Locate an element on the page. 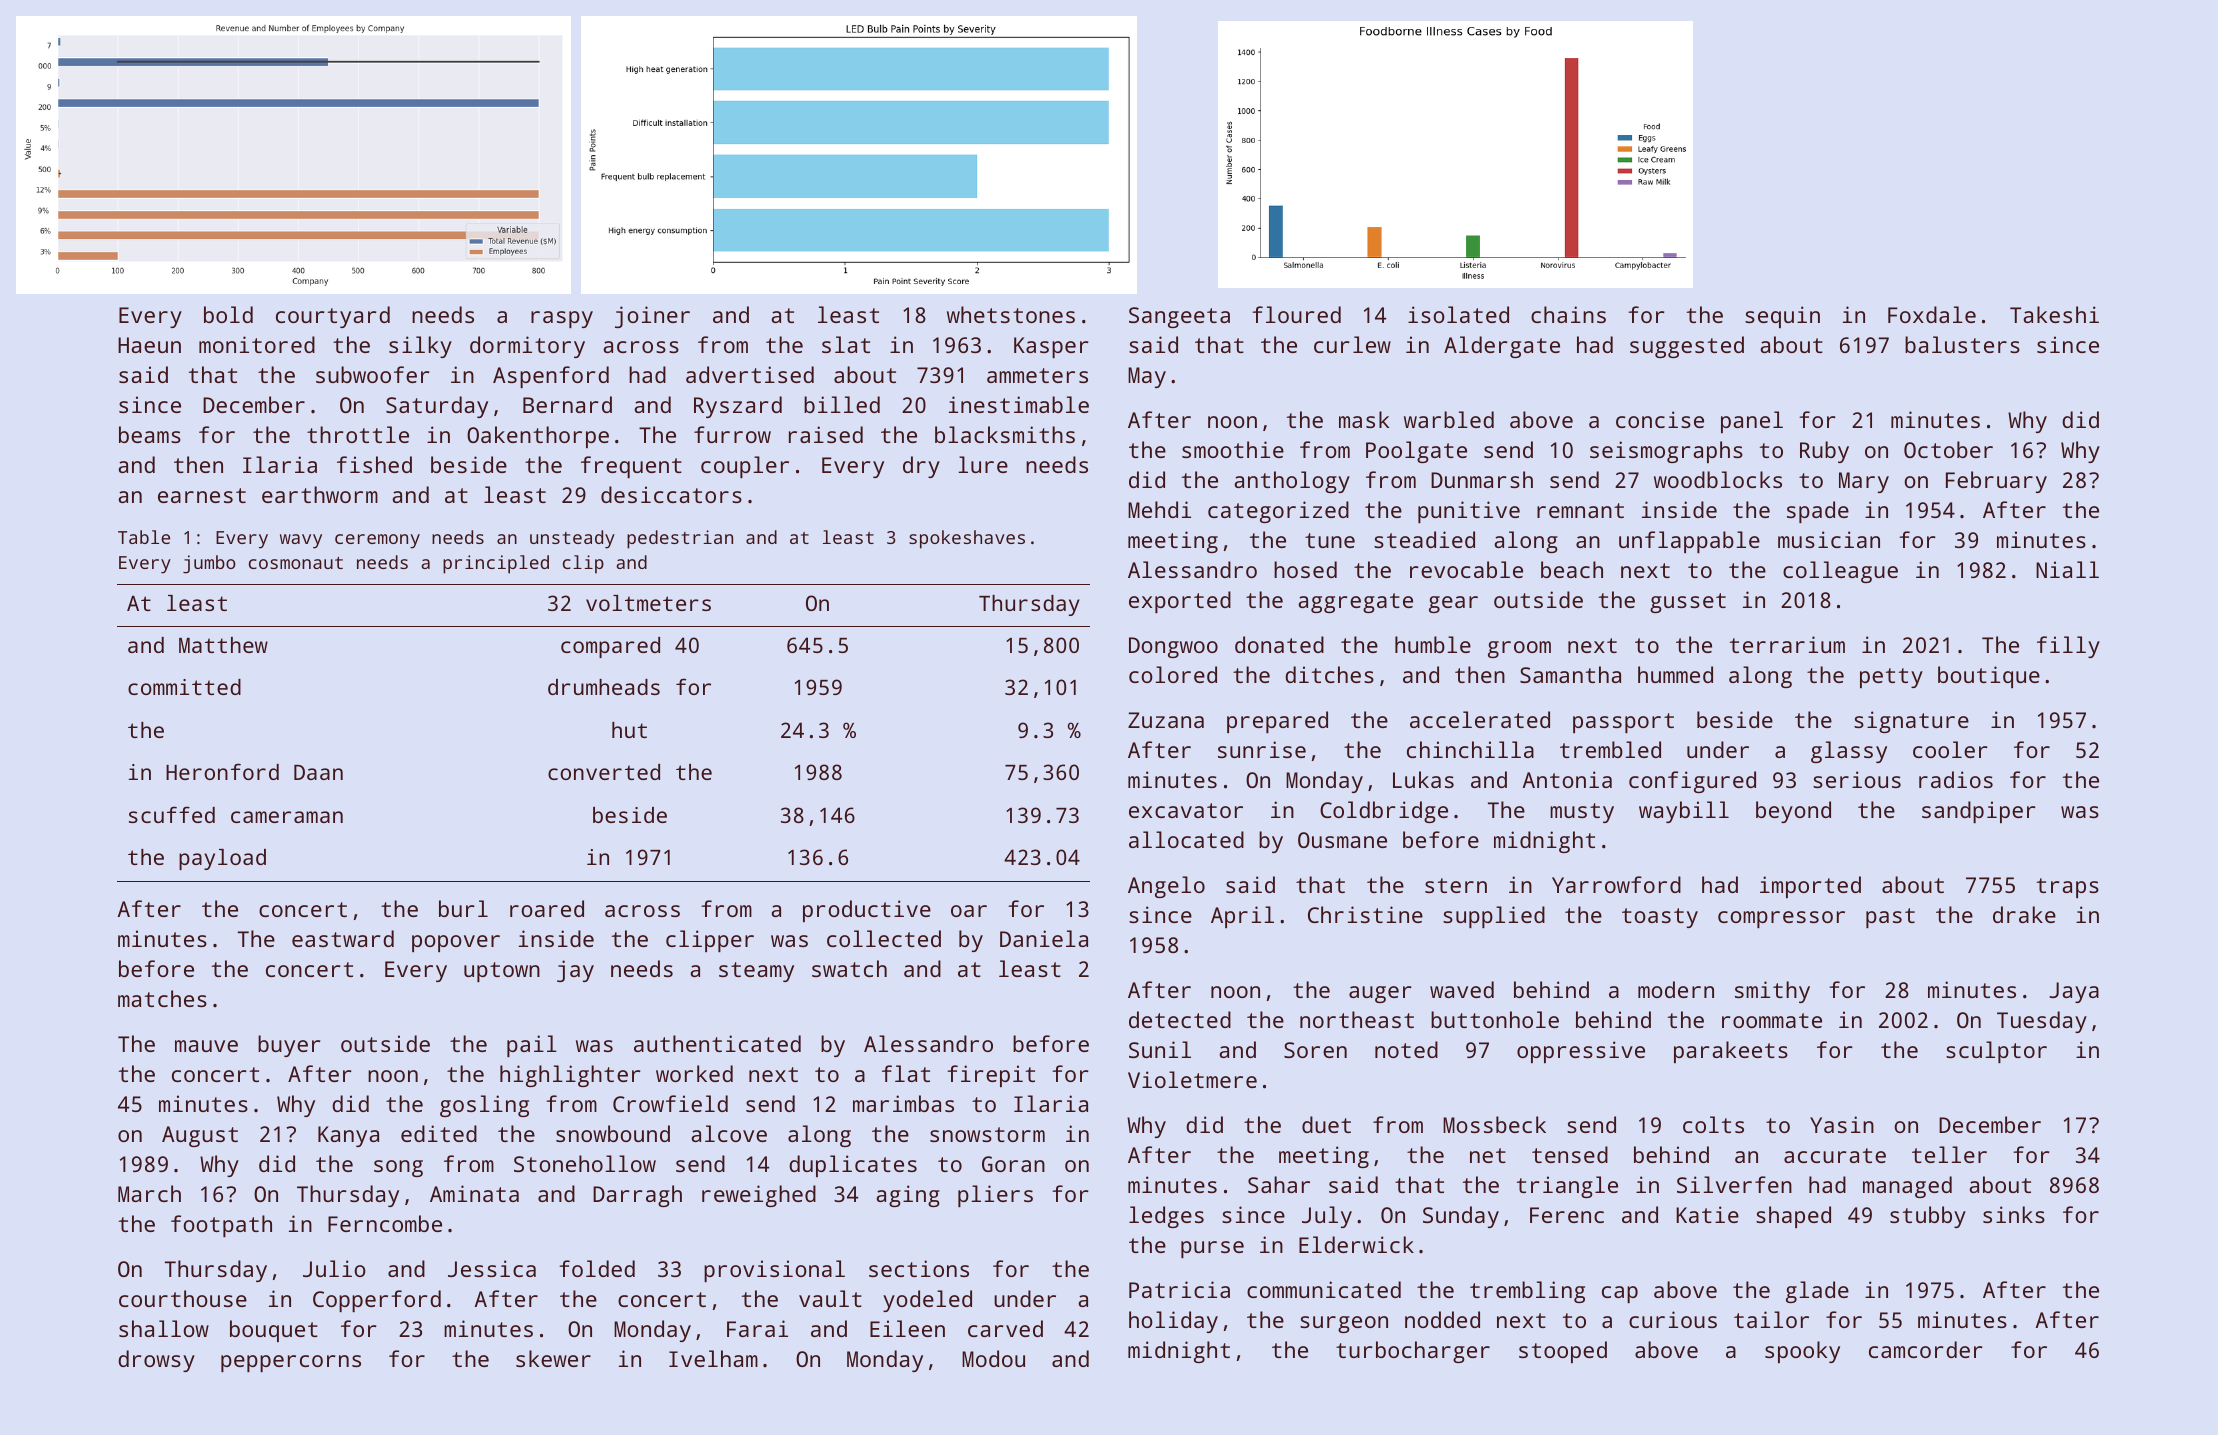 The height and width of the document is (1435, 2218). smithy is located at coordinates (1772, 992).
